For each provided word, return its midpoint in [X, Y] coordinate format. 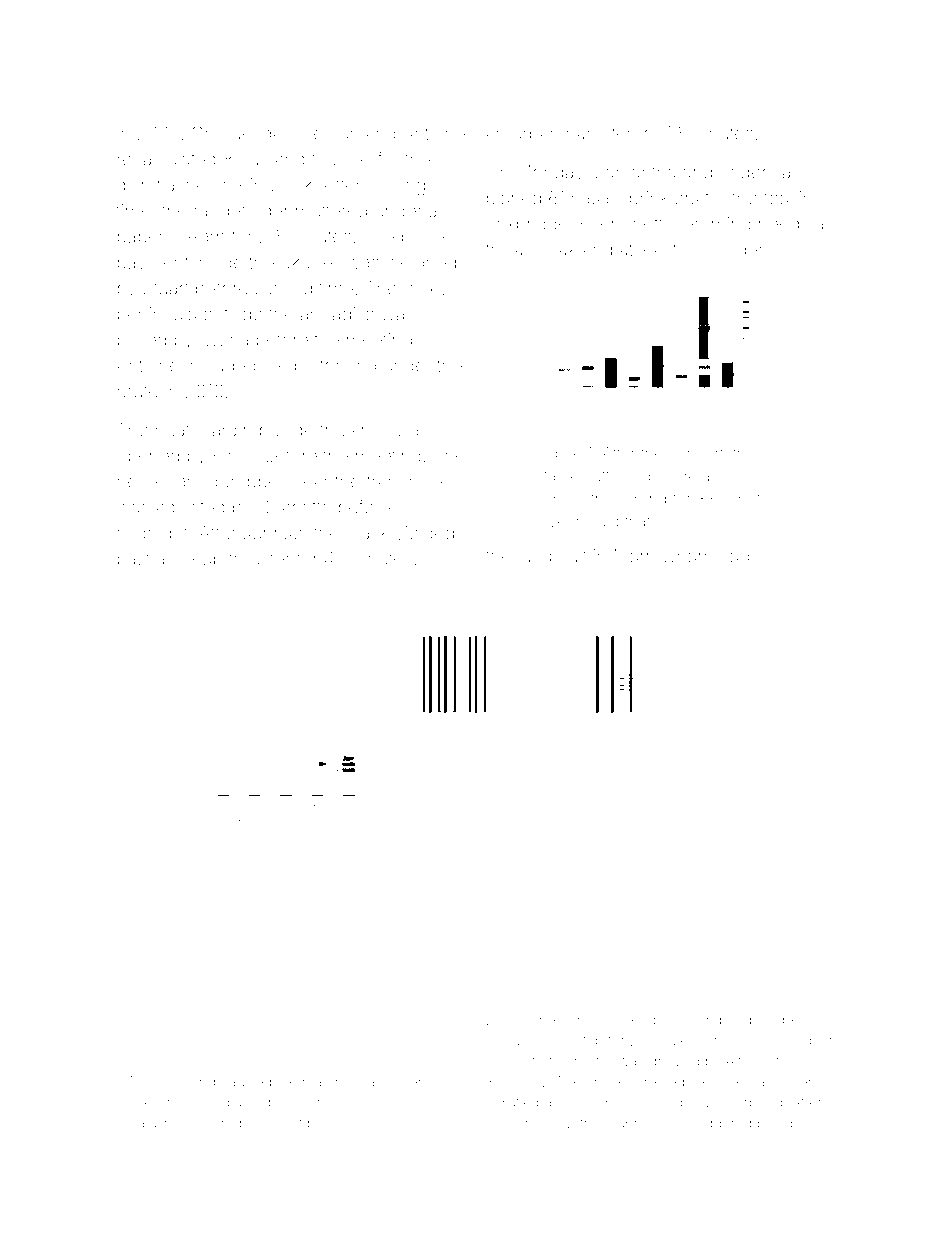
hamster [599, 133]
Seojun [331, 135]
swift [287, 1123]
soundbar [802, 1040]
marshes [331, 1081]
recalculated [167, 159]
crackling [529, 1042]
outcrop [399, 1104]
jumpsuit [552, 557]
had [734, 556]
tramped [716, 1022]
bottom [322, 365]
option [664, 1021]
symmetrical [580, 500]
